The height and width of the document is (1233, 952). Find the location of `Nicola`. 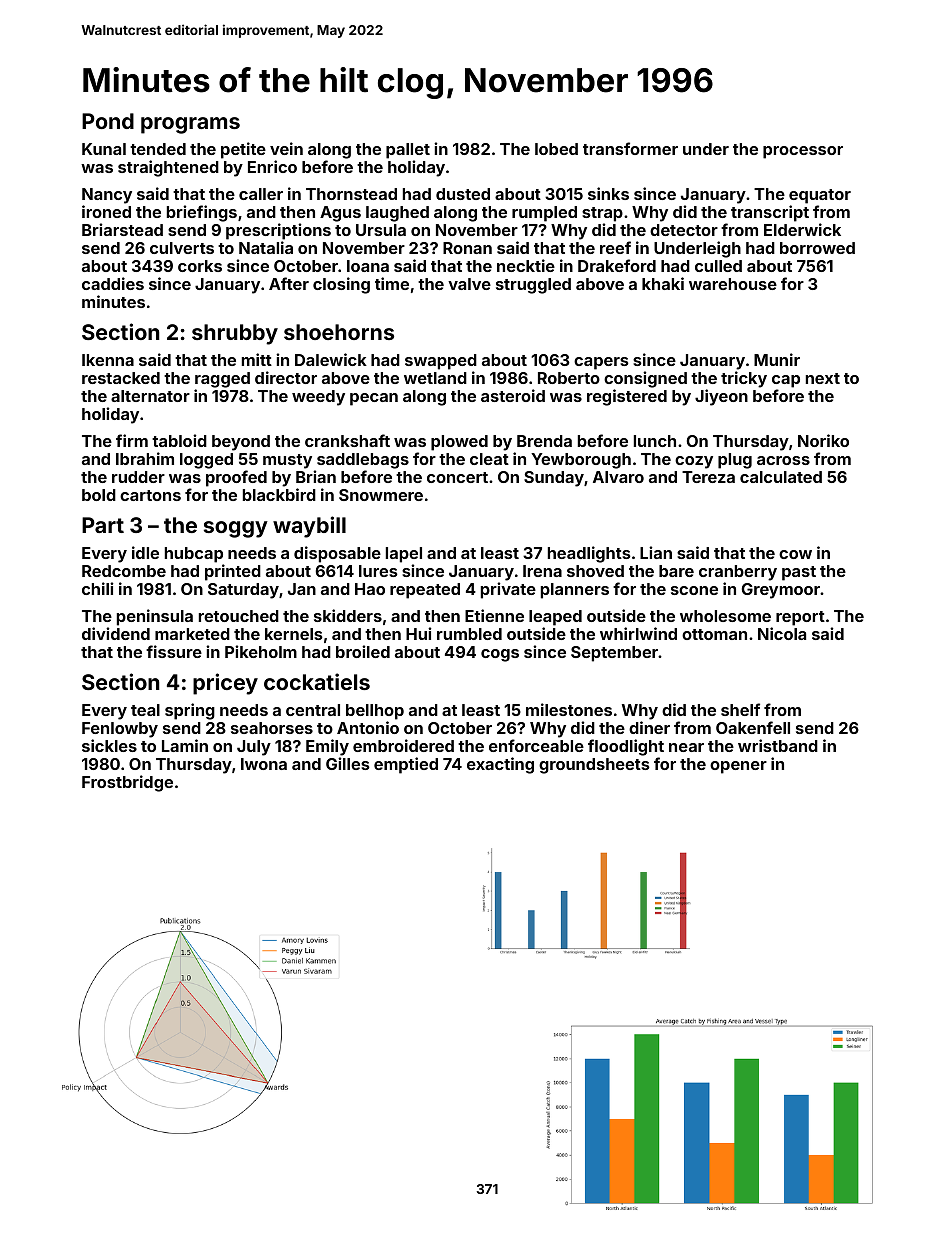

Nicola is located at coordinates (782, 633).
